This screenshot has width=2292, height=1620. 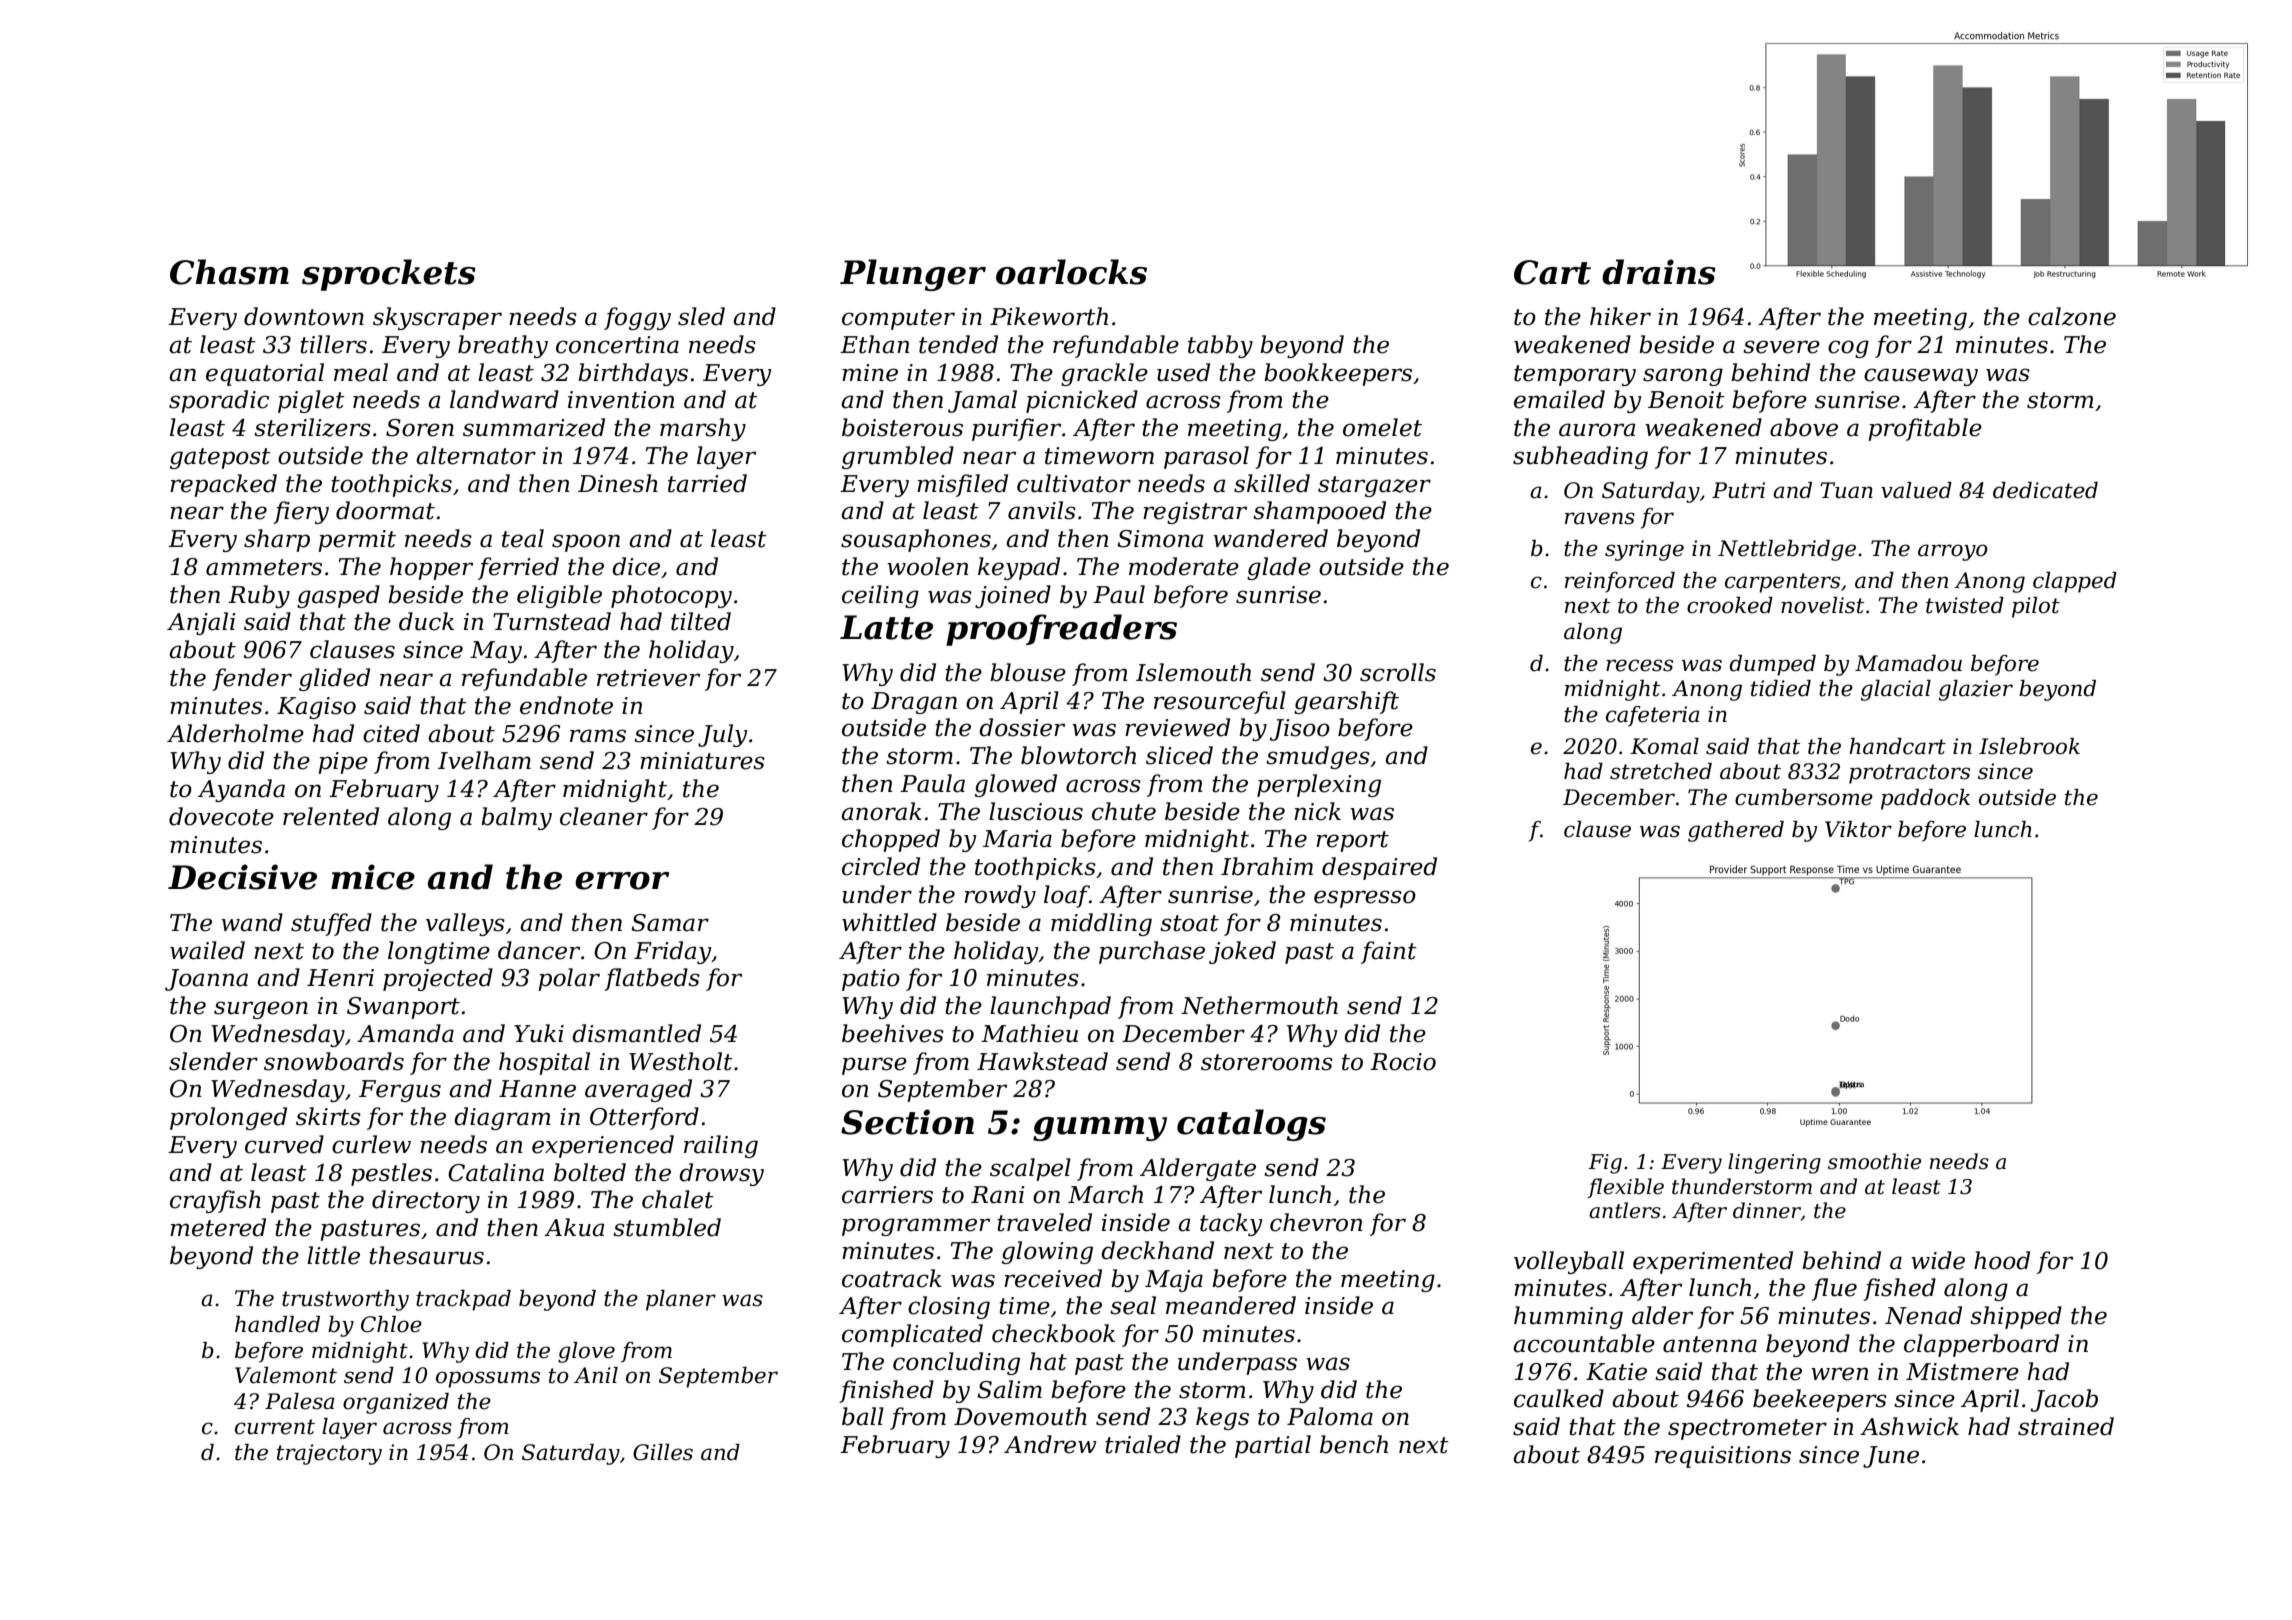 What do you see at coordinates (898, 457) in the screenshot?
I see `grumbled` at bounding box center [898, 457].
